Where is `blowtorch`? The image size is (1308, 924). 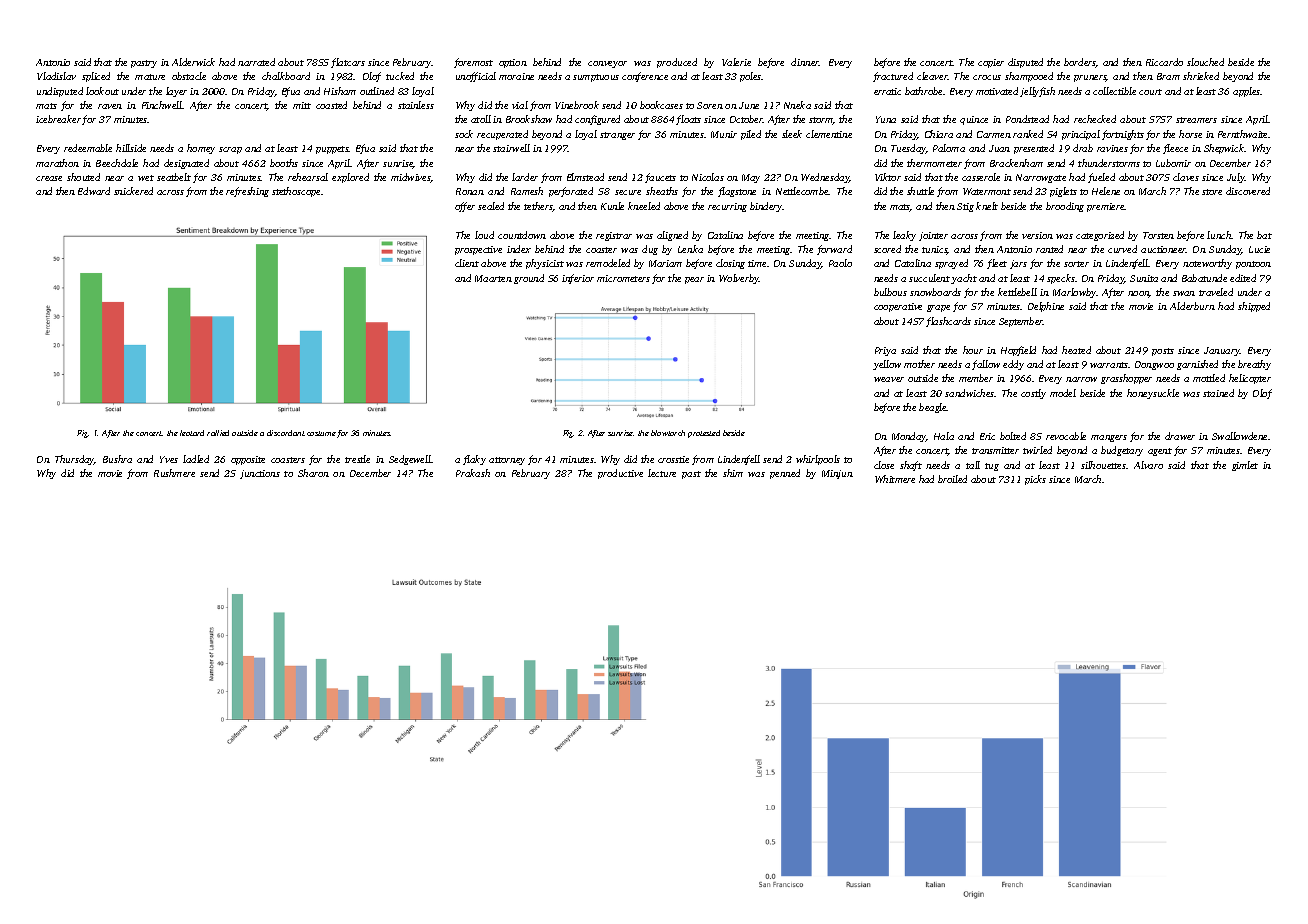 blowtorch is located at coordinates (668, 433).
